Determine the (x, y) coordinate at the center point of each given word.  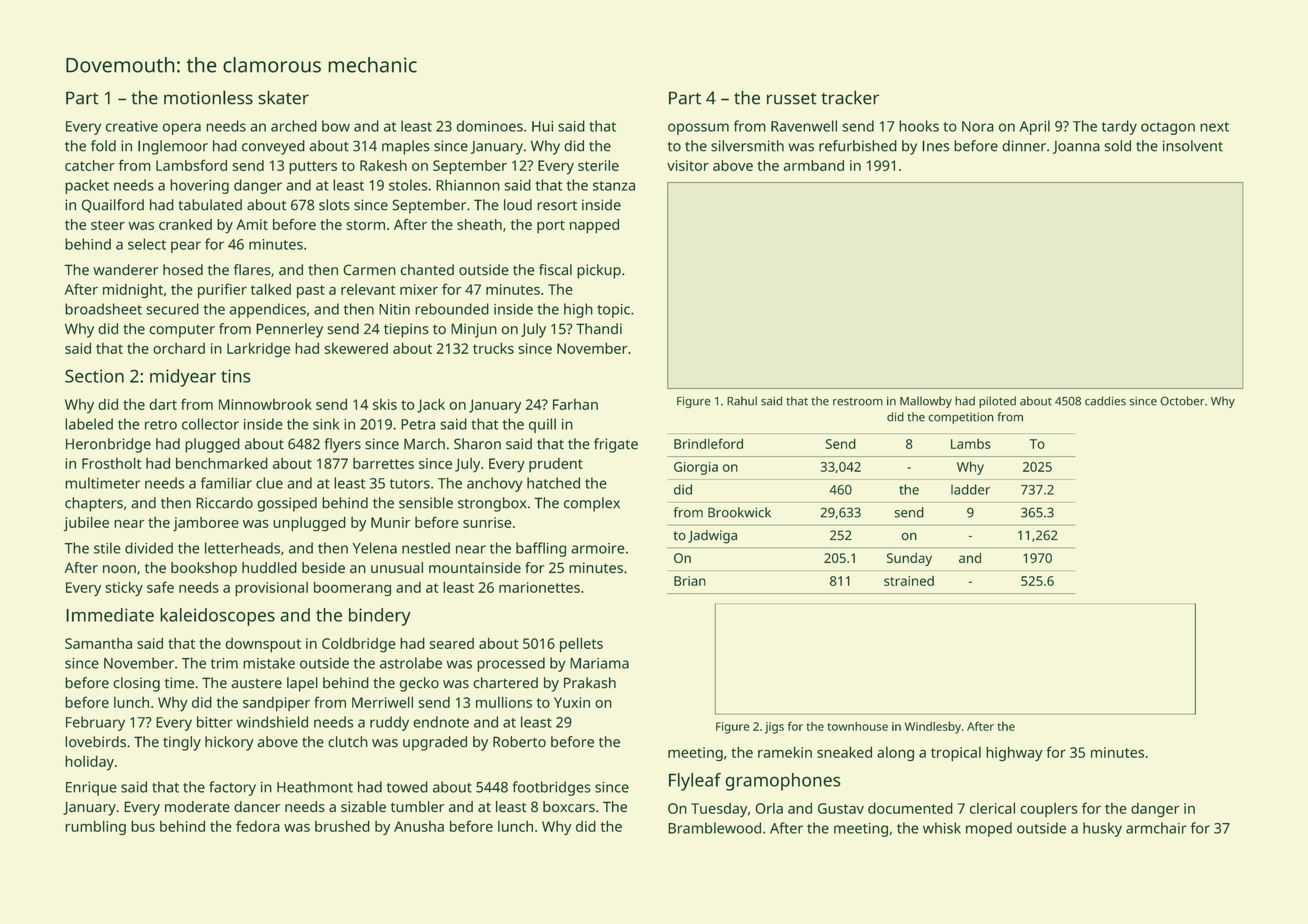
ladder (970, 489)
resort (557, 206)
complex (592, 504)
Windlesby (933, 727)
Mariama (599, 663)
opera (182, 129)
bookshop (204, 569)
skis (385, 404)
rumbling (95, 827)
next (1214, 127)
